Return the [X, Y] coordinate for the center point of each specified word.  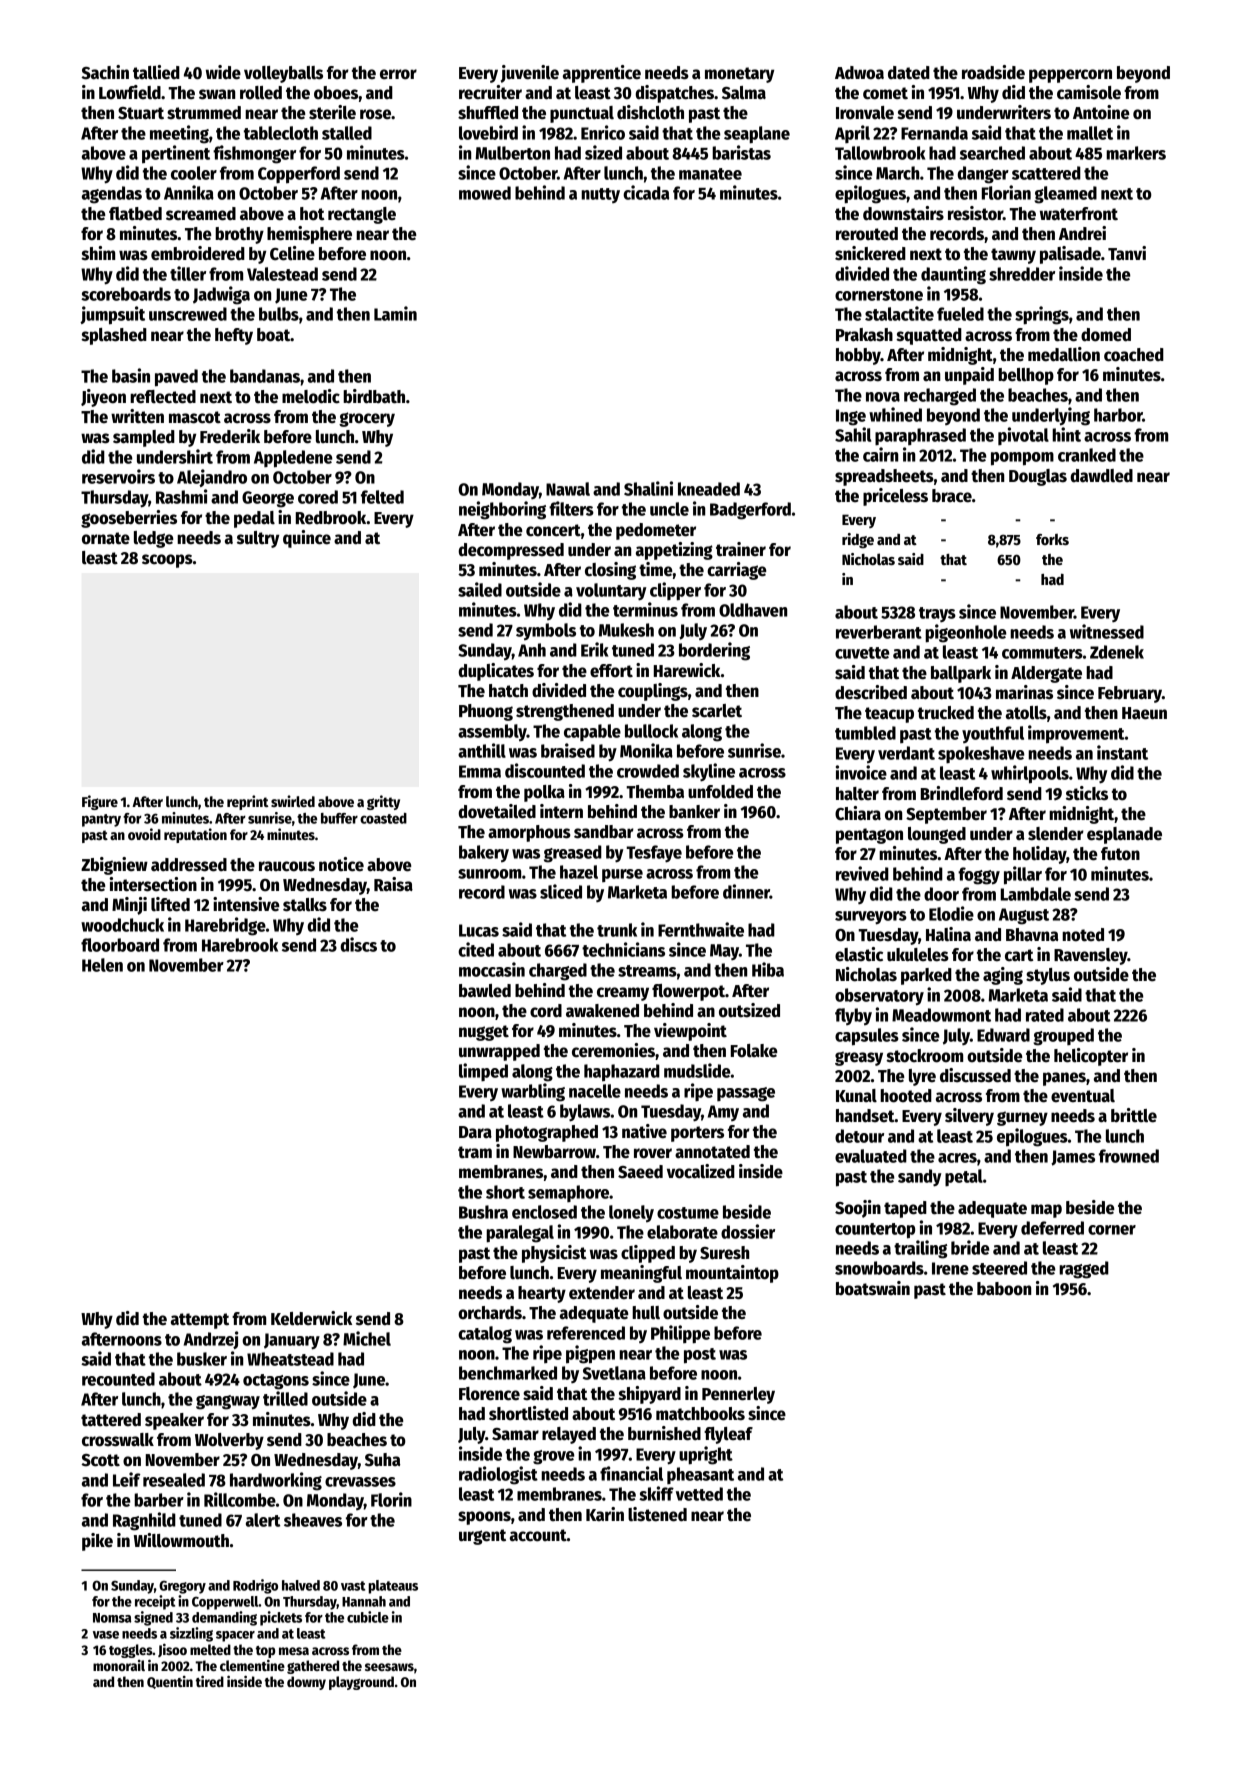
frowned [1129, 1156]
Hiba [768, 969]
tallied [156, 72]
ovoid [144, 834]
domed [1106, 335]
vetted [699, 1494]
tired [210, 1681]
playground [361, 1683]
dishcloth [650, 112]
